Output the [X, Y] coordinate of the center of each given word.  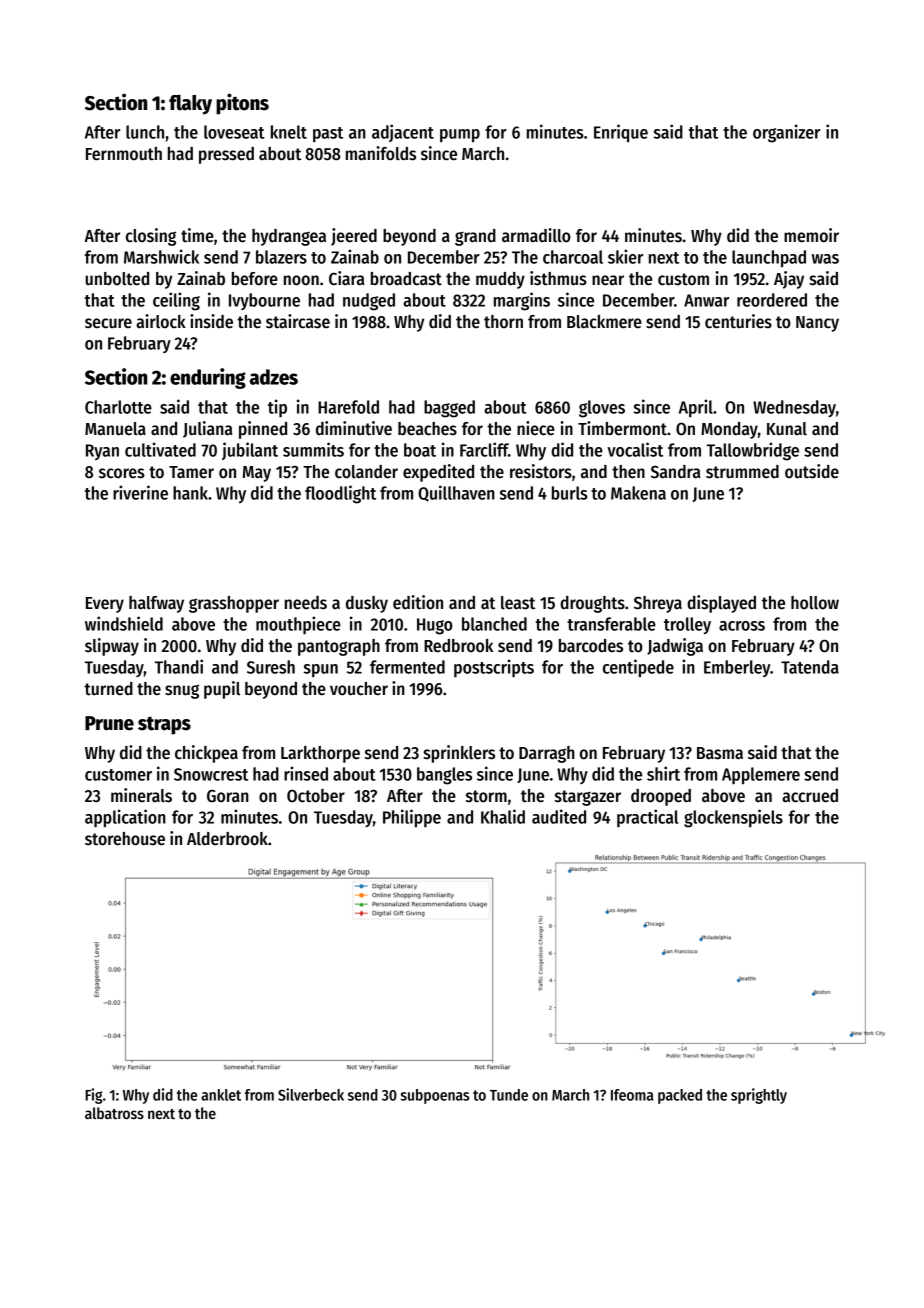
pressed [226, 155]
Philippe [412, 818]
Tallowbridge [753, 451]
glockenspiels [733, 818]
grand [475, 237]
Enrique [621, 133]
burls [570, 493]
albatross [114, 1113]
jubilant [250, 451]
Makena [638, 493]
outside [812, 471]
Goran [228, 796]
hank [190, 493]
